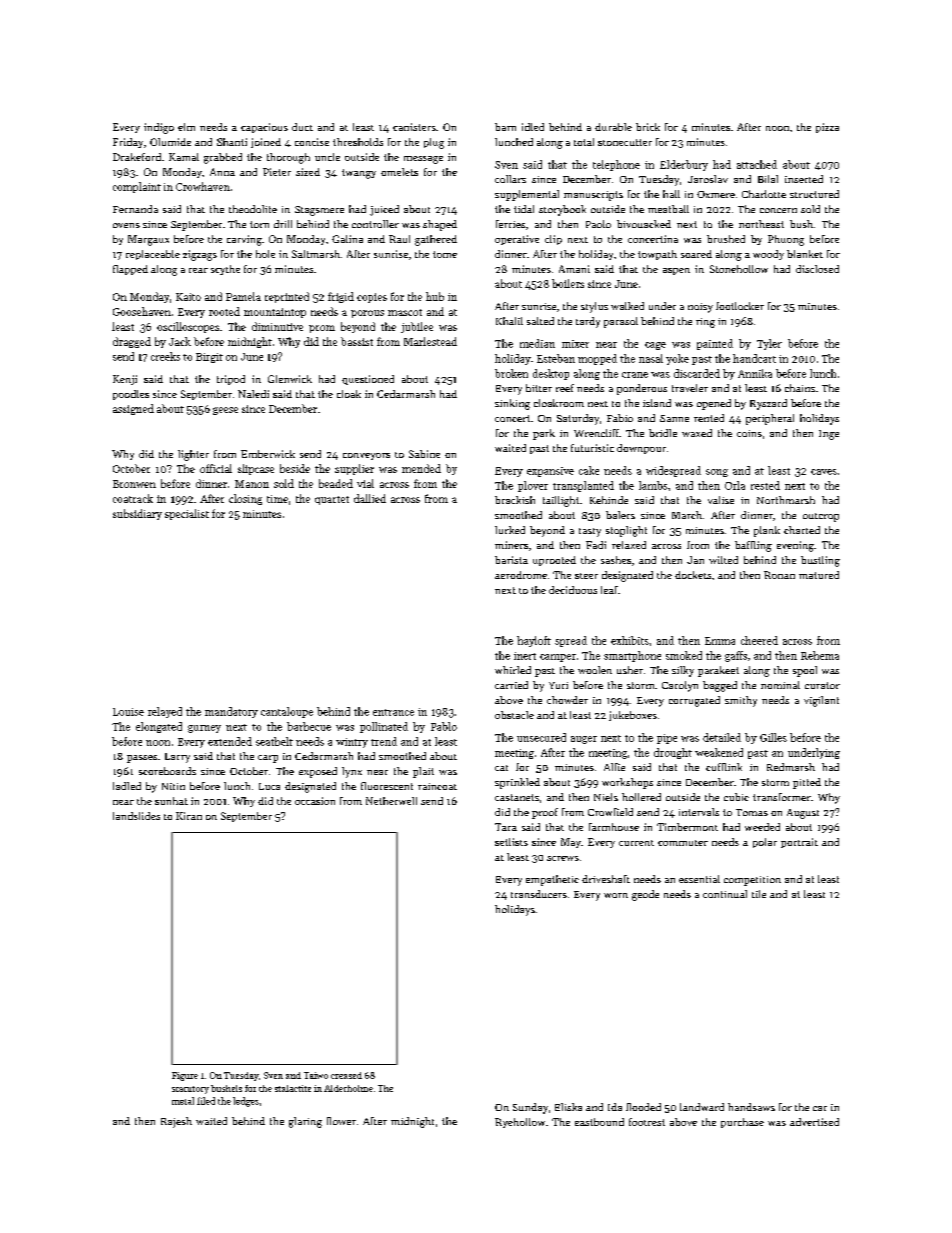 This page has width=952, height=1233. What do you see at coordinates (159, 128) in the page?
I see `indigo` at bounding box center [159, 128].
